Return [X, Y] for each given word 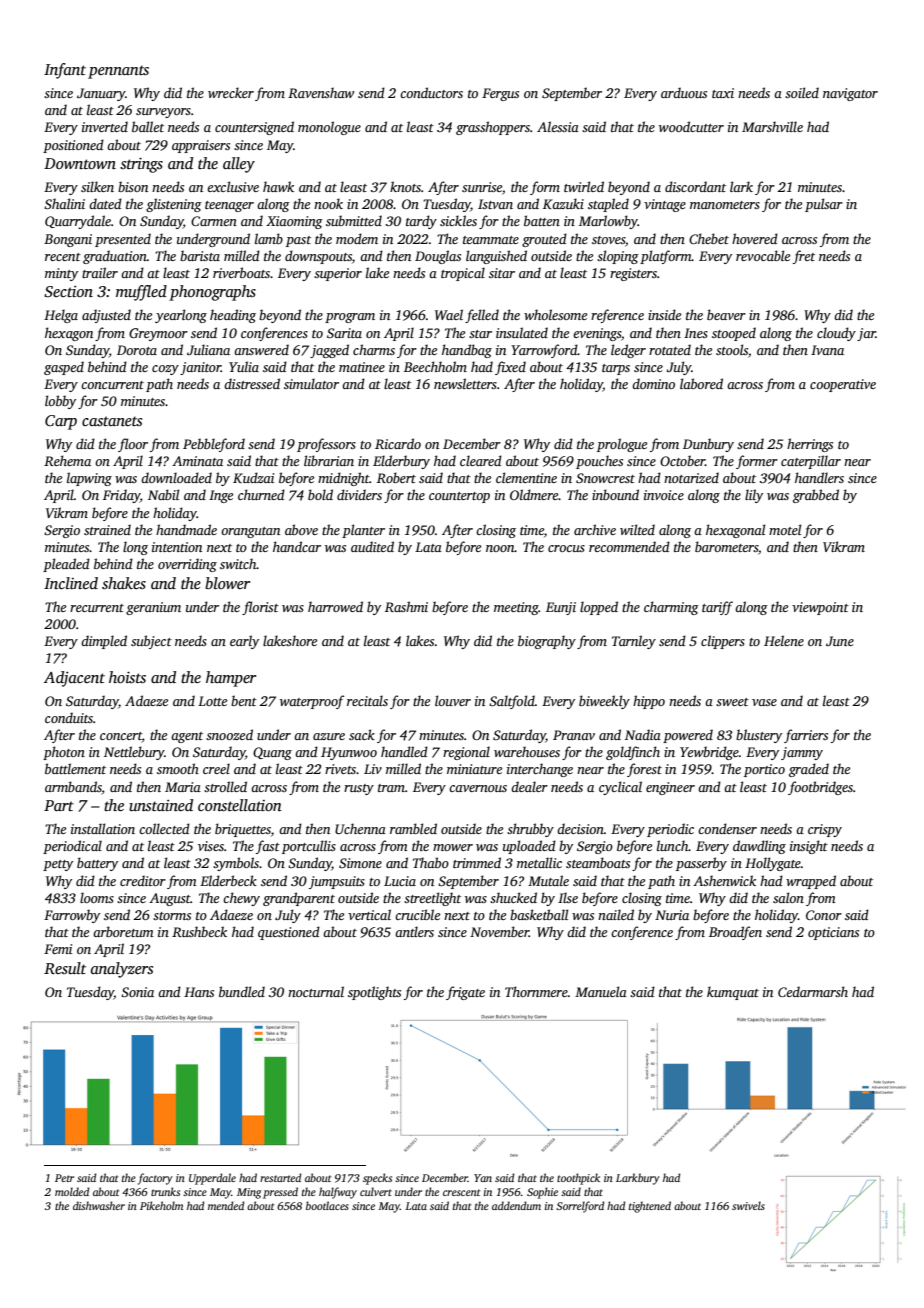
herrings [810, 445]
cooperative [843, 385]
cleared [481, 460]
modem [357, 238]
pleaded [66, 565]
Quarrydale [78, 222]
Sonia [137, 992]
